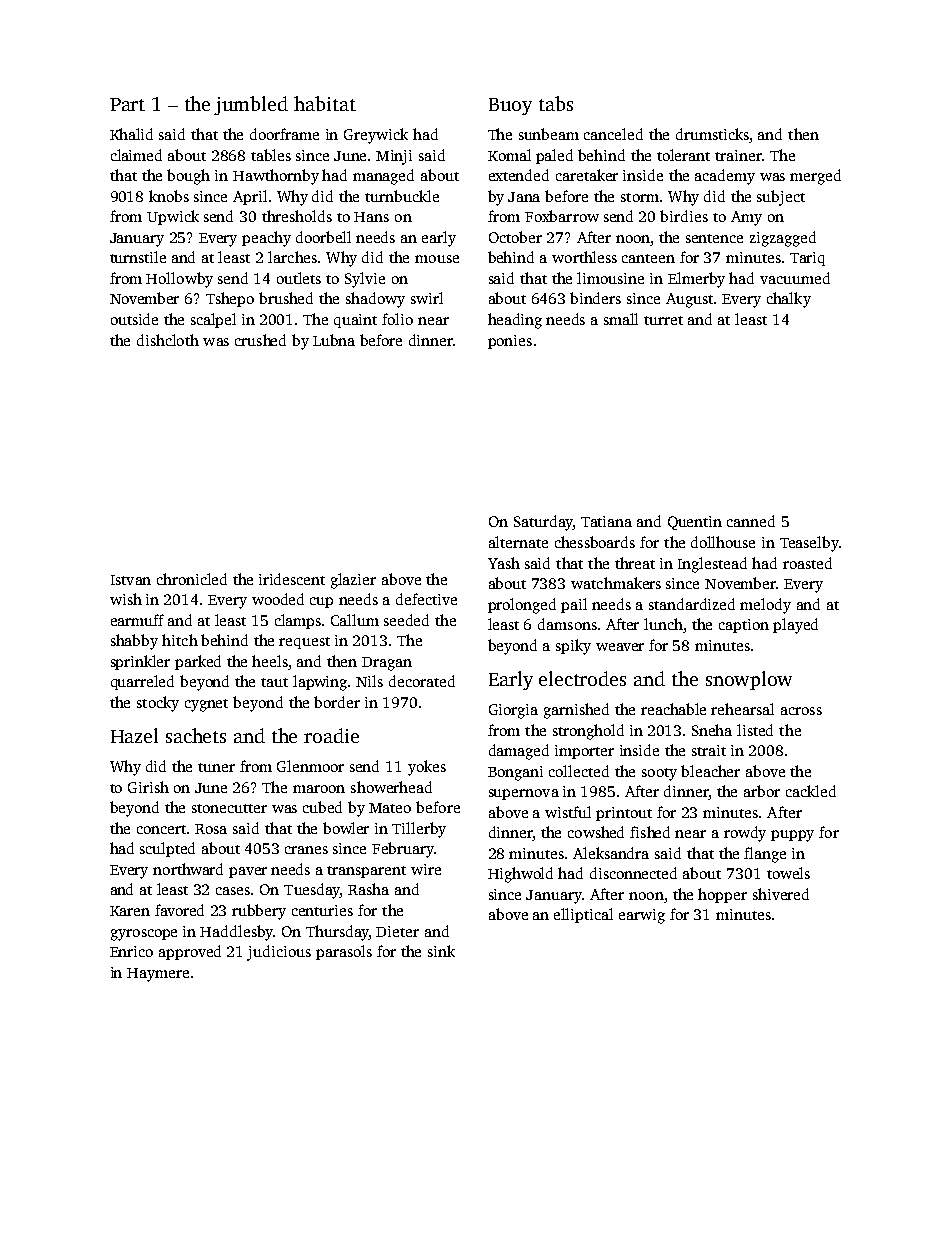  I want to click on sink, so click(441, 951).
